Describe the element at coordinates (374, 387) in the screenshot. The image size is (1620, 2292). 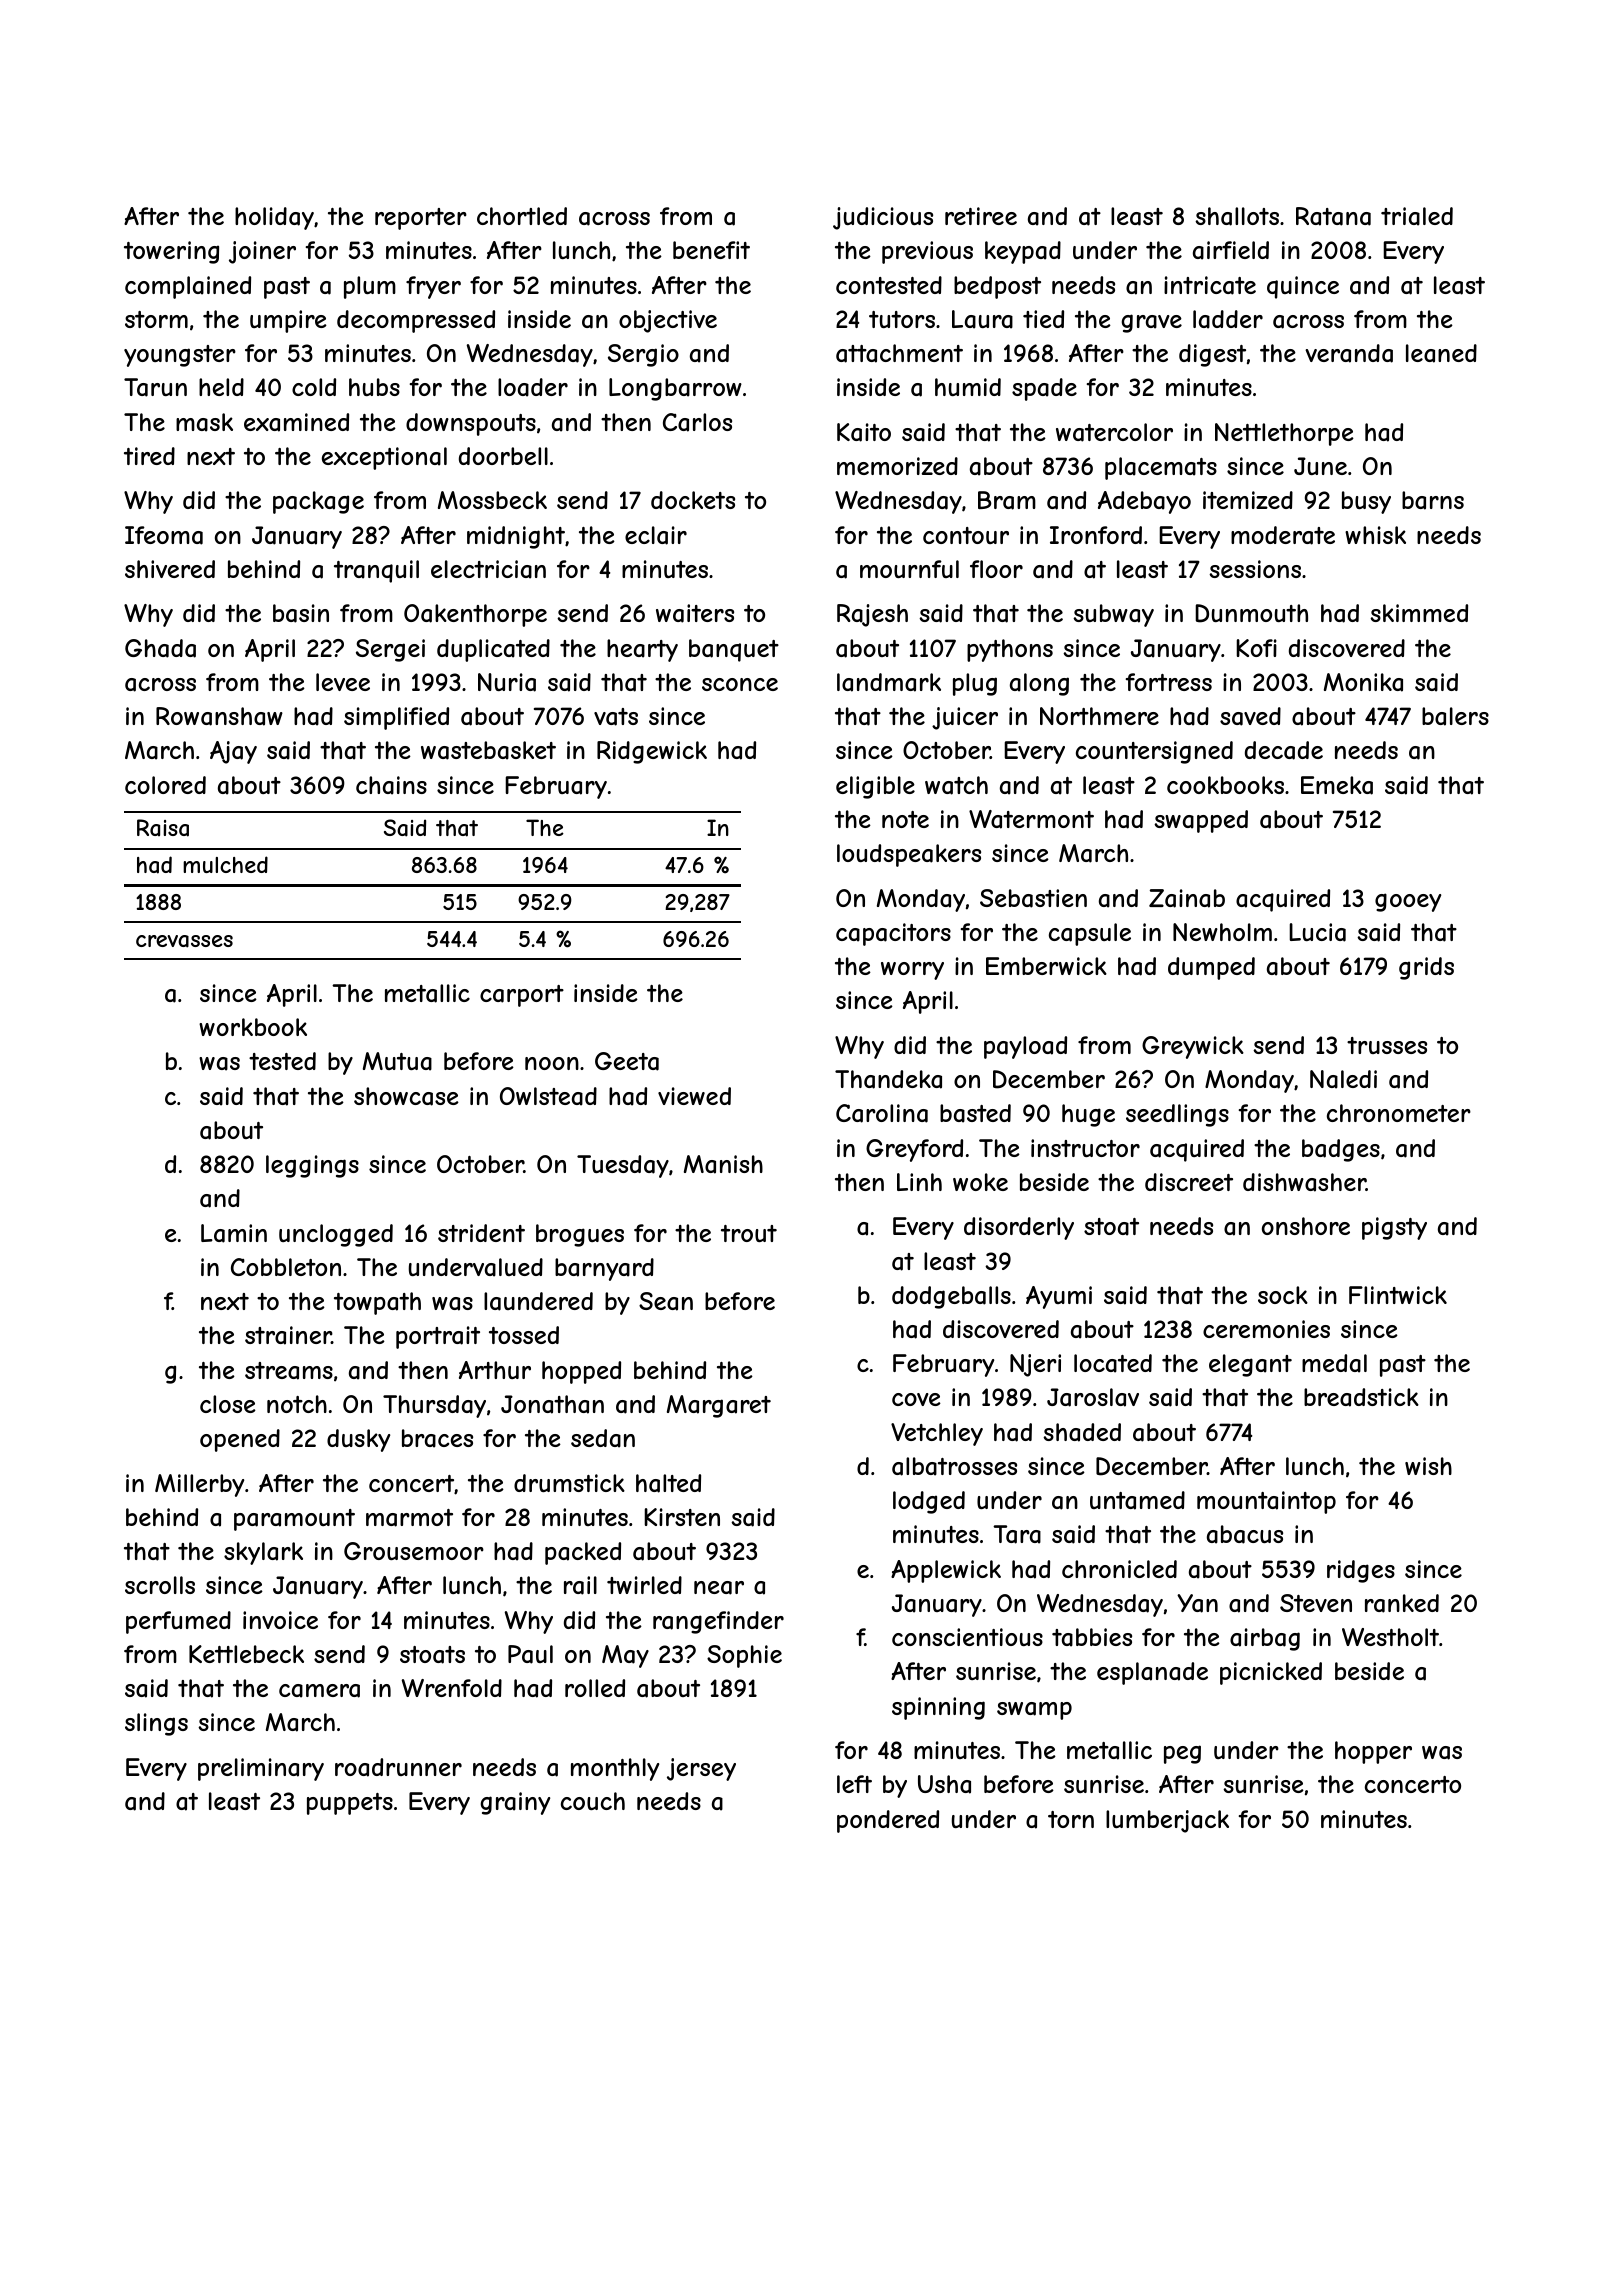
I see `hubs` at that location.
